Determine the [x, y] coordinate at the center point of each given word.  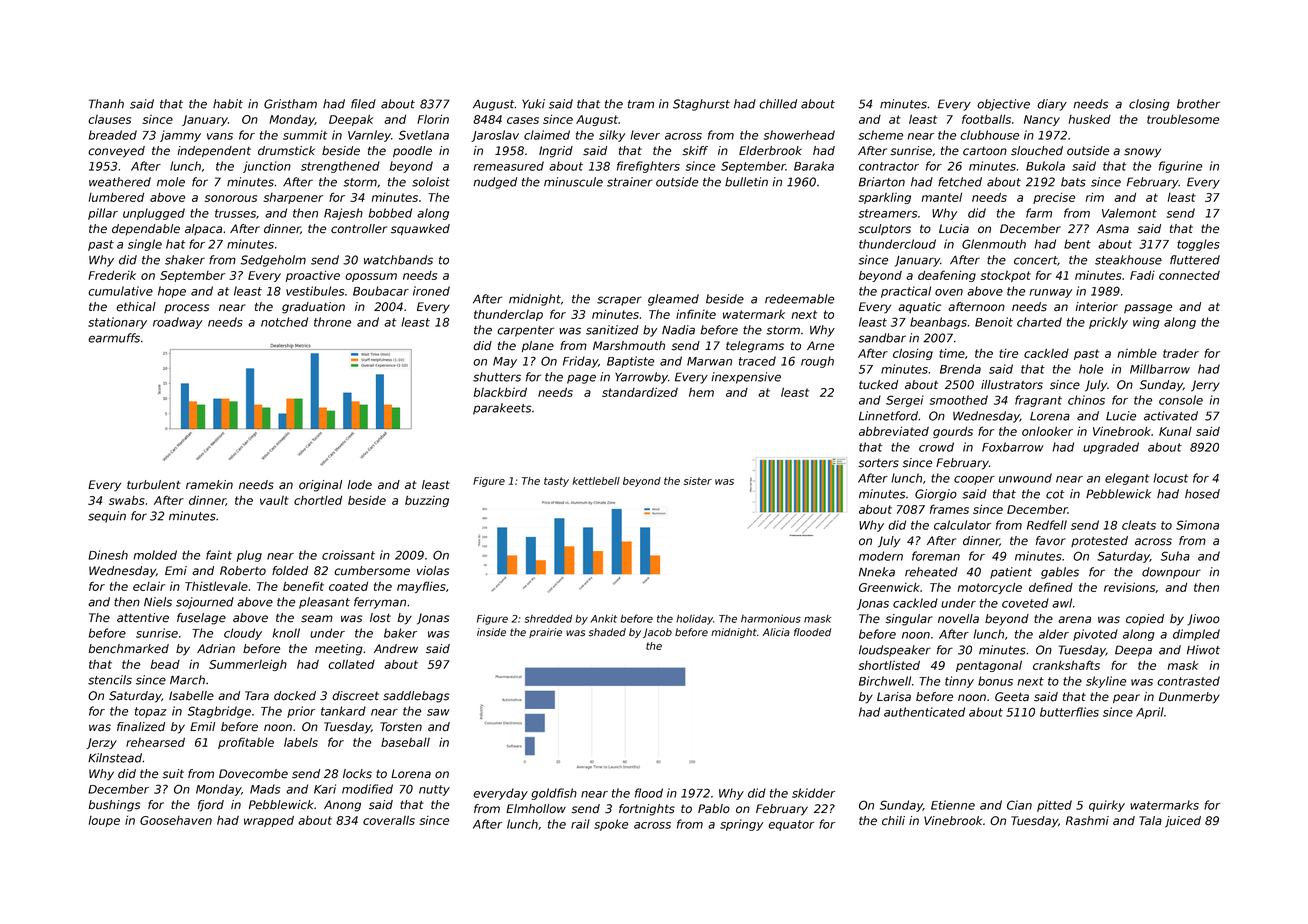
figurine [1180, 167]
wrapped [269, 821]
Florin [433, 119]
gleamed [673, 300]
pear [1126, 698]
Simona [1197, 525]
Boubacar [381, 291]
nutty [434, 790]
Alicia [776, 632]
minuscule [573, 182]
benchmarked [128, 649]
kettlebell [596, 481]
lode [359, 485]
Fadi [1142, 275]
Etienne [953, 805]
